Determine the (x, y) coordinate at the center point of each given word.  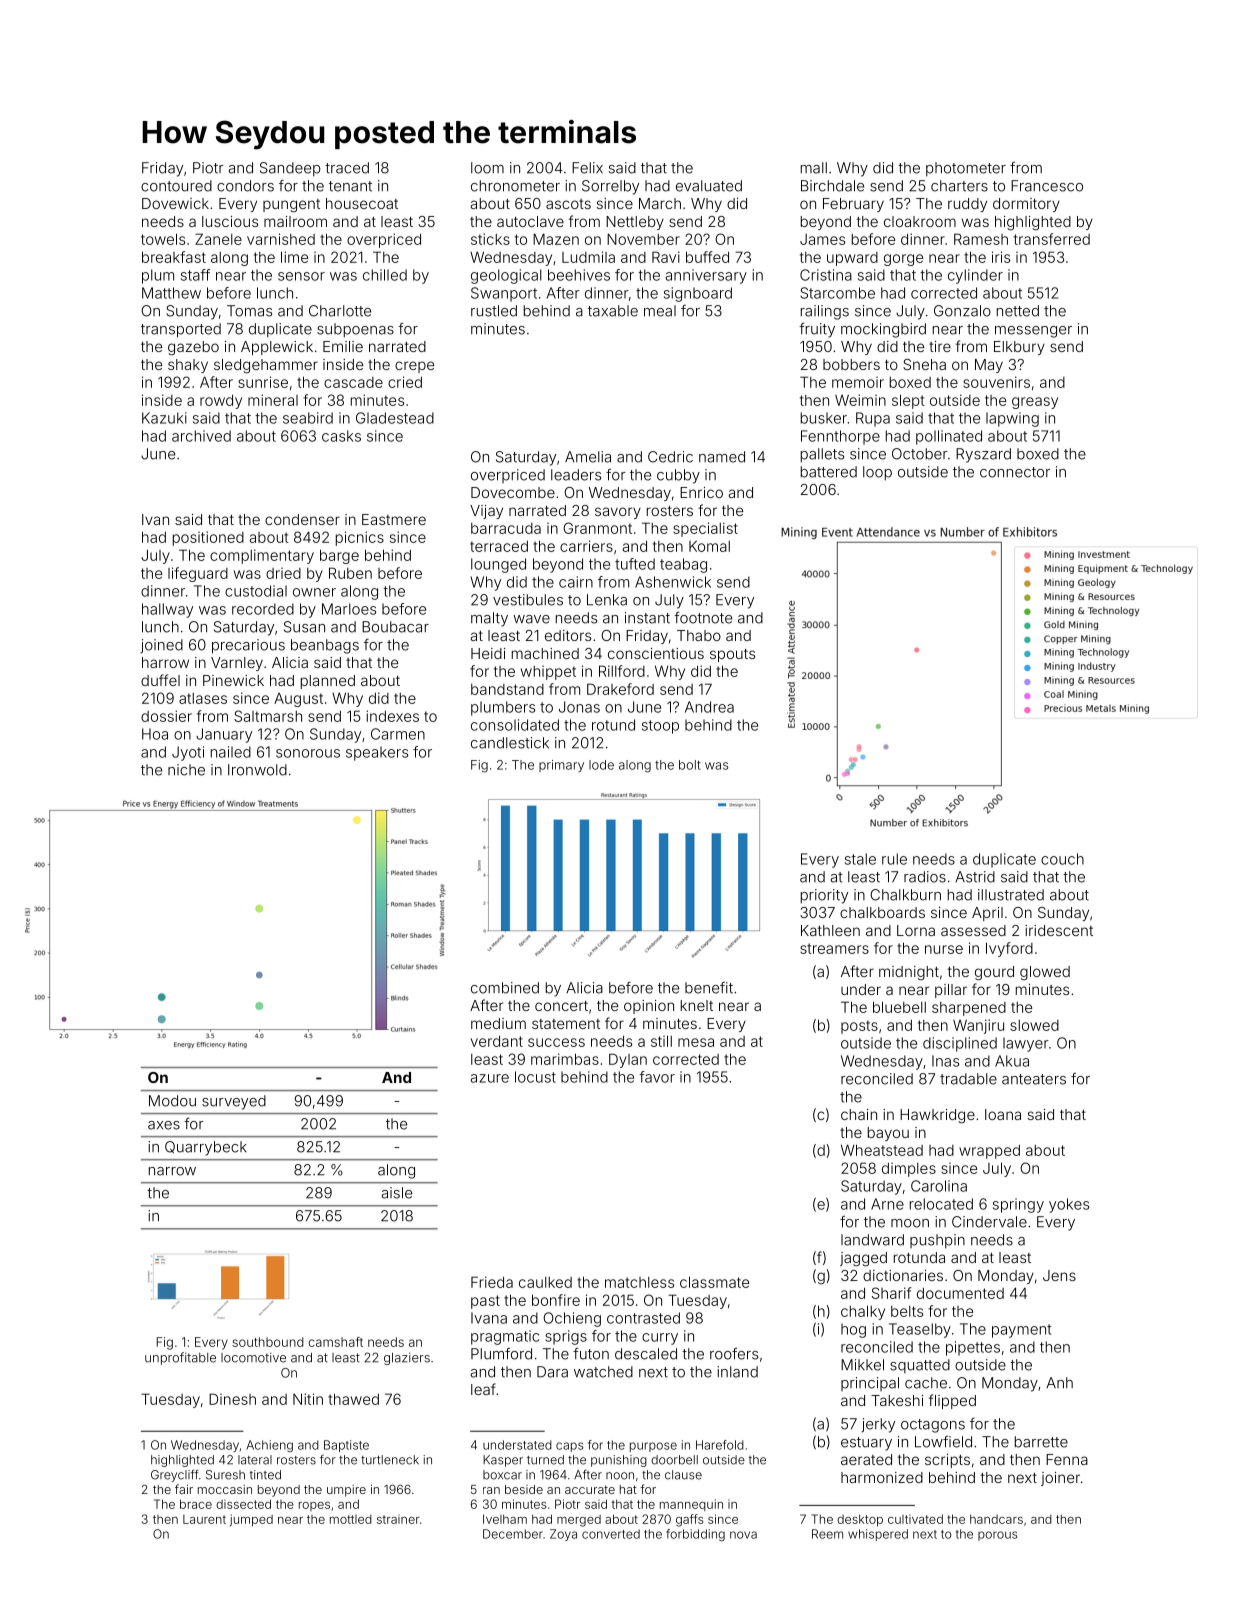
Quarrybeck (206, 1148)
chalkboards (882, 912)
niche (186, 770)
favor (657, 1077)
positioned (208, 538)
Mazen (556, 239)
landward (872, 1240)
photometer (966, 169)
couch (1062, 859)
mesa (696, 1042)
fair (184, 1489)
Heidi (488, 653)
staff (195, 275)
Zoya (563, 1535)
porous (998, 1536)
